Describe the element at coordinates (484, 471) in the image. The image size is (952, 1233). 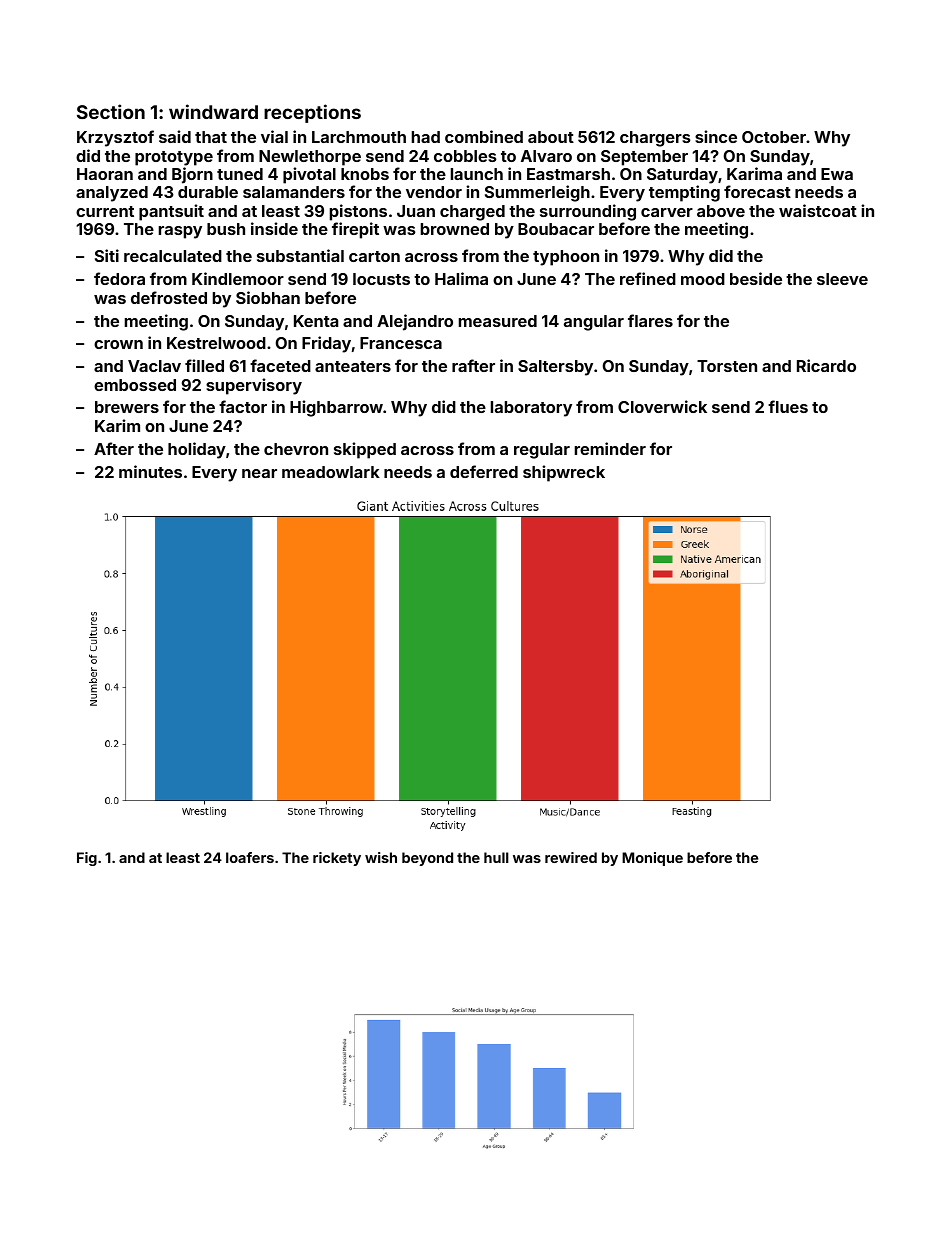
I see `deferred` at that location.
